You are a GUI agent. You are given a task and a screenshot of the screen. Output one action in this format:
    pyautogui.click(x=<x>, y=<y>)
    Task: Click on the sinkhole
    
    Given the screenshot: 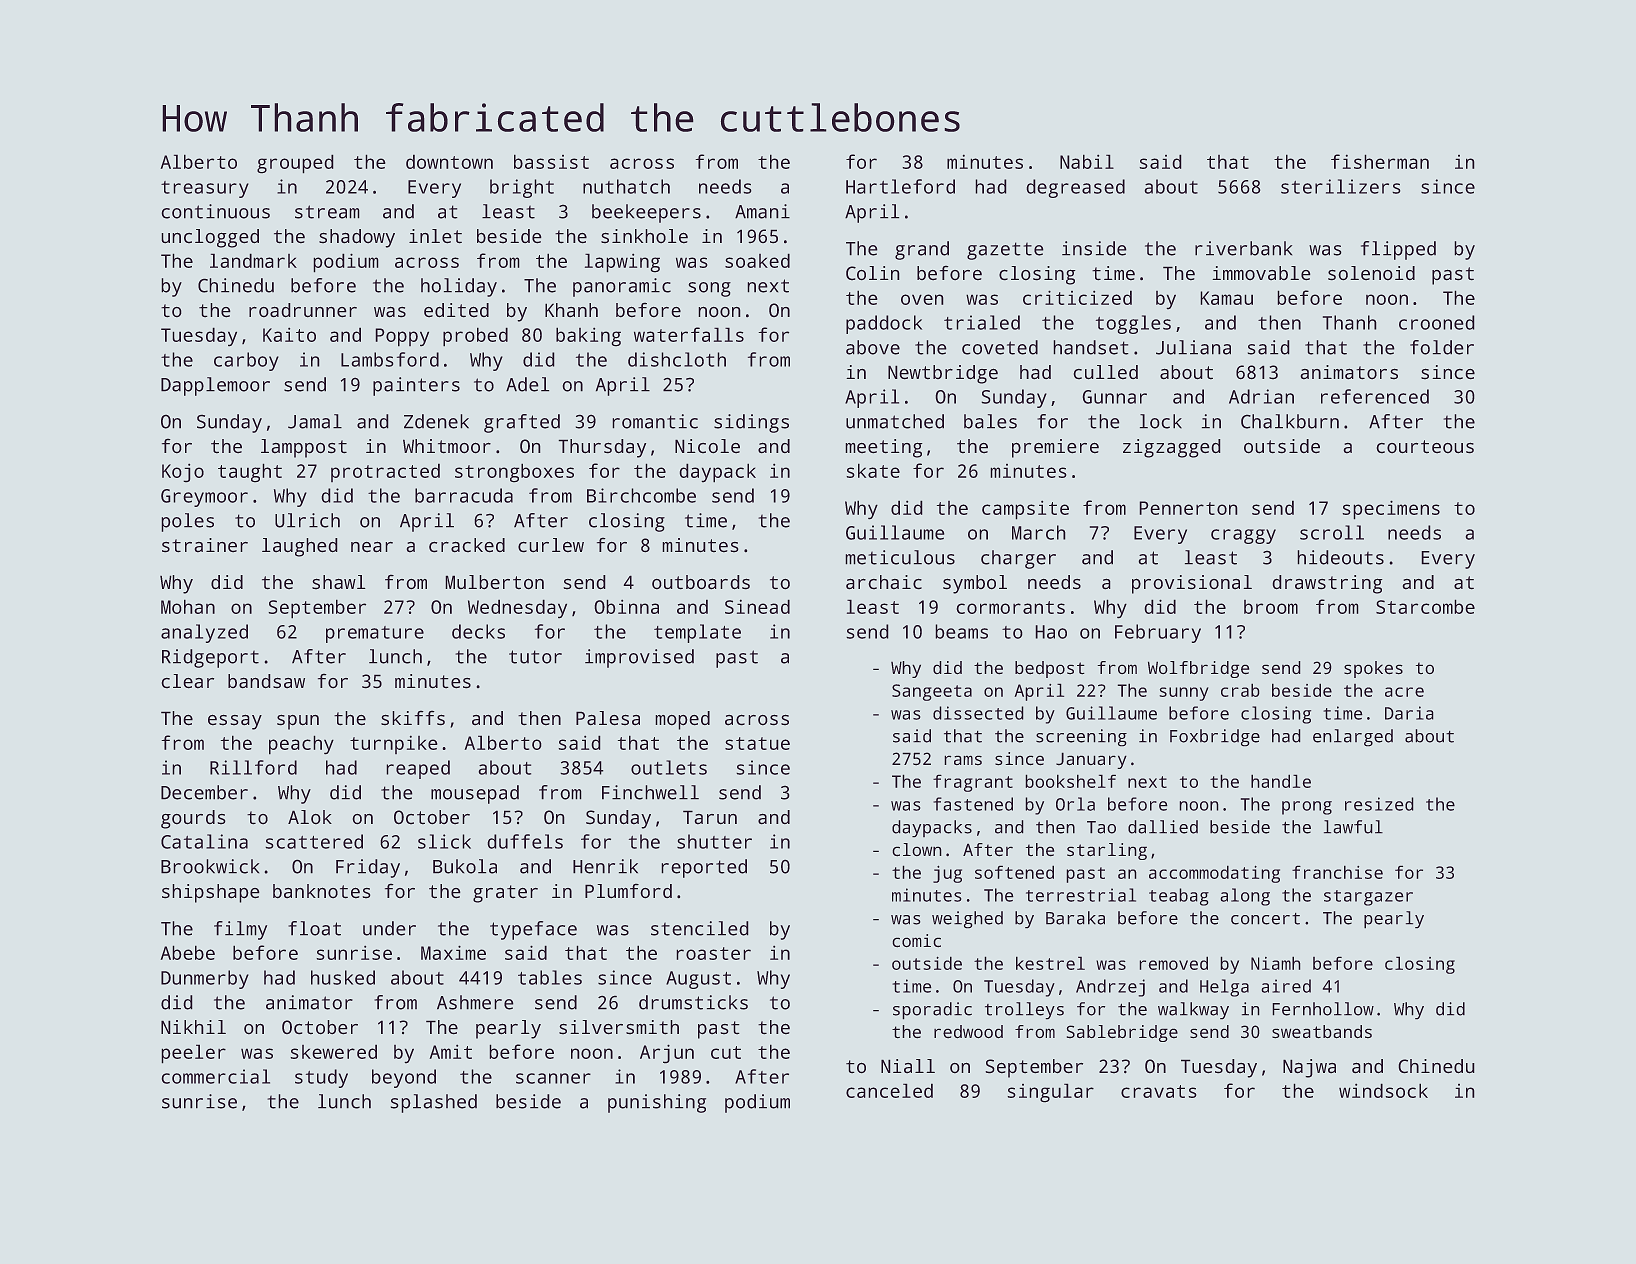 What is the action you would take?
    pyautogui.click(x=644, y=236)
